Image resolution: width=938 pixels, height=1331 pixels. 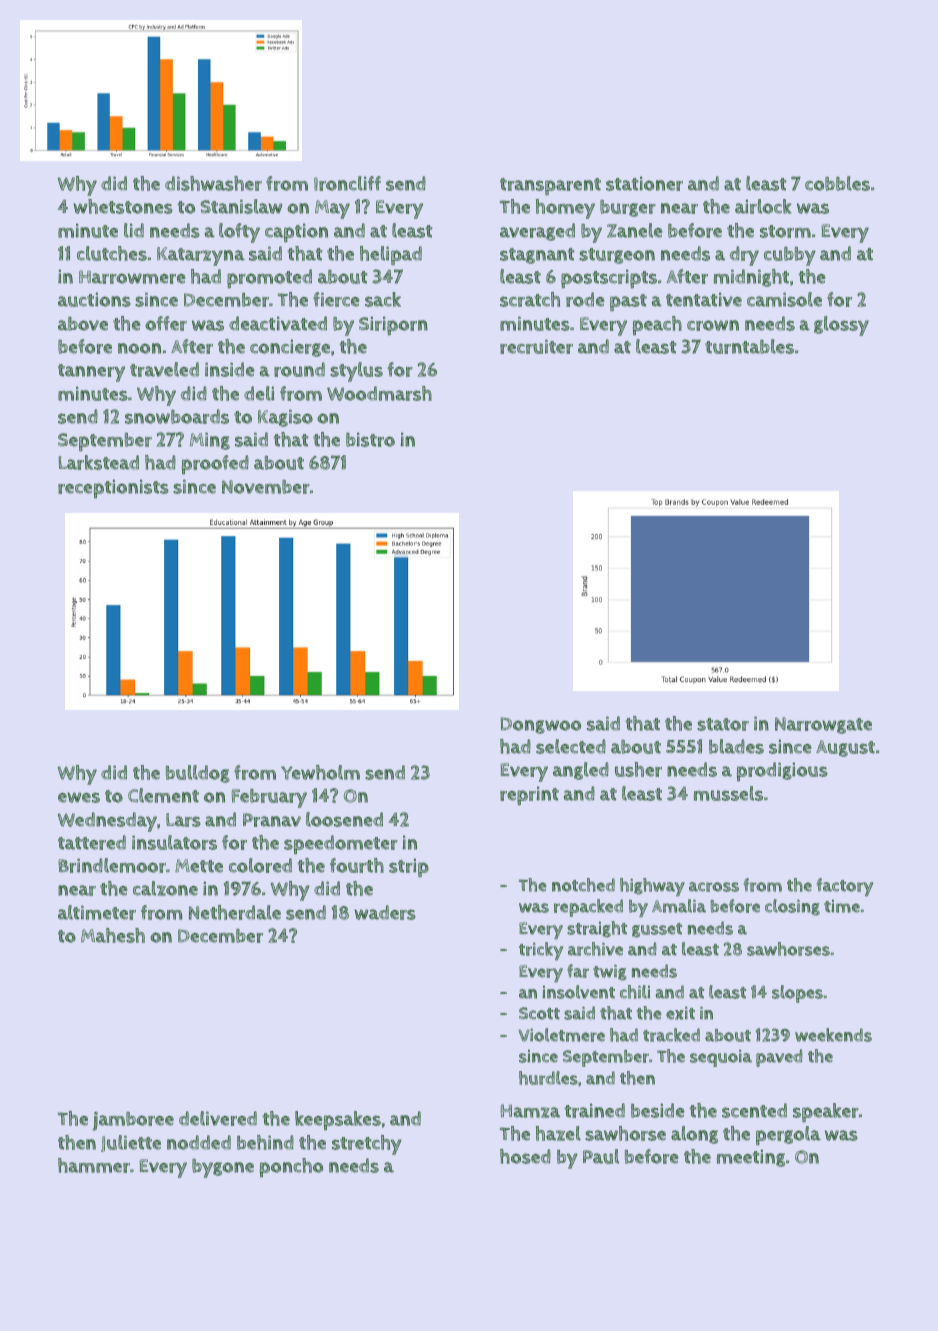 I want to click on stationer, so click(x=644, y=183).
